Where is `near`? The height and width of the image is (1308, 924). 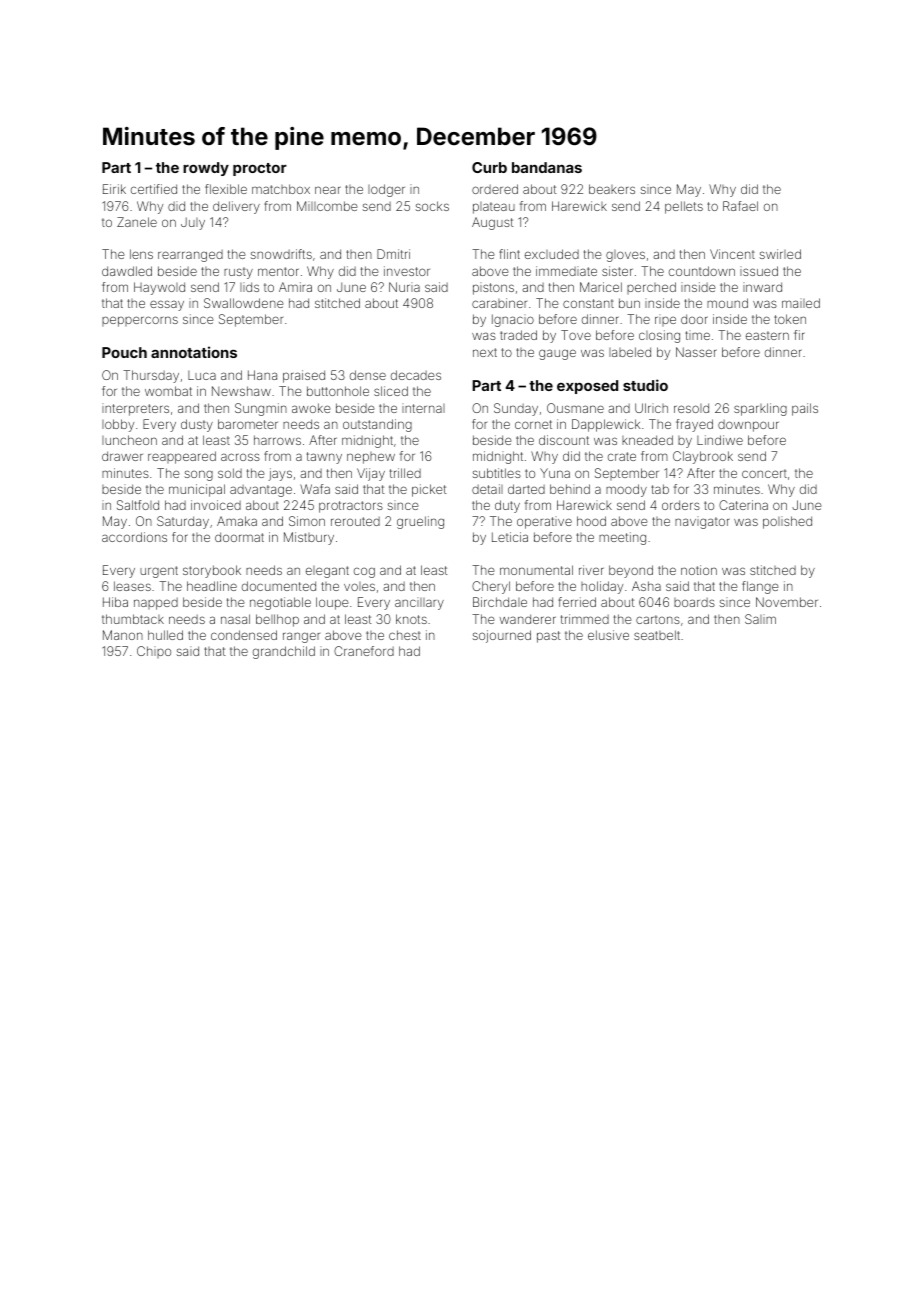 near is located at coordinates (328, 190).
